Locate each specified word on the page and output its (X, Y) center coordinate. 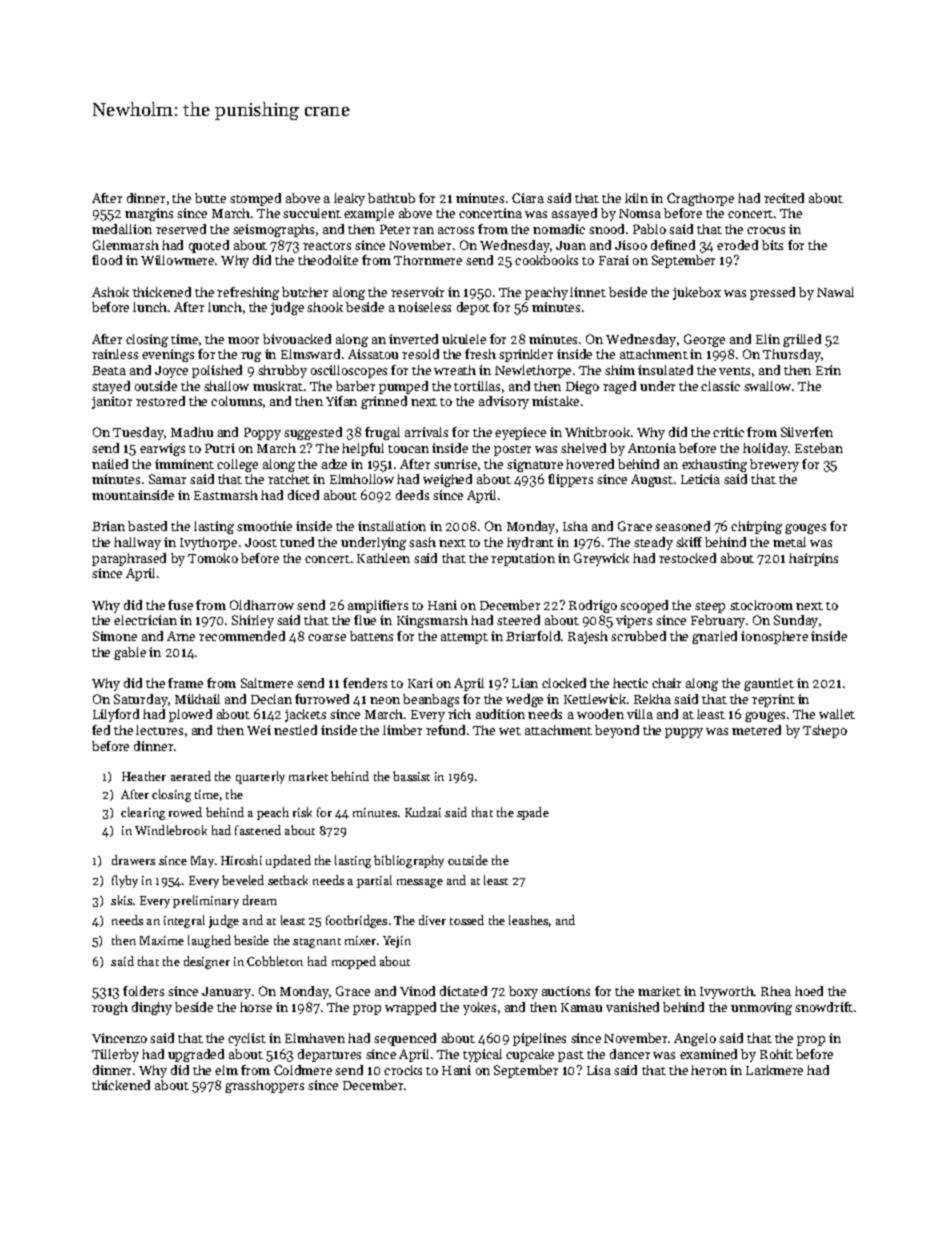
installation (392, 526)
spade (533, 813)
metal (789, 542)
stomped (255, 199)
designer (207, 962)
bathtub (391, 198)
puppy (684, 733)
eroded (737, 245)
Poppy (262, 433)
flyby (125, 881)
